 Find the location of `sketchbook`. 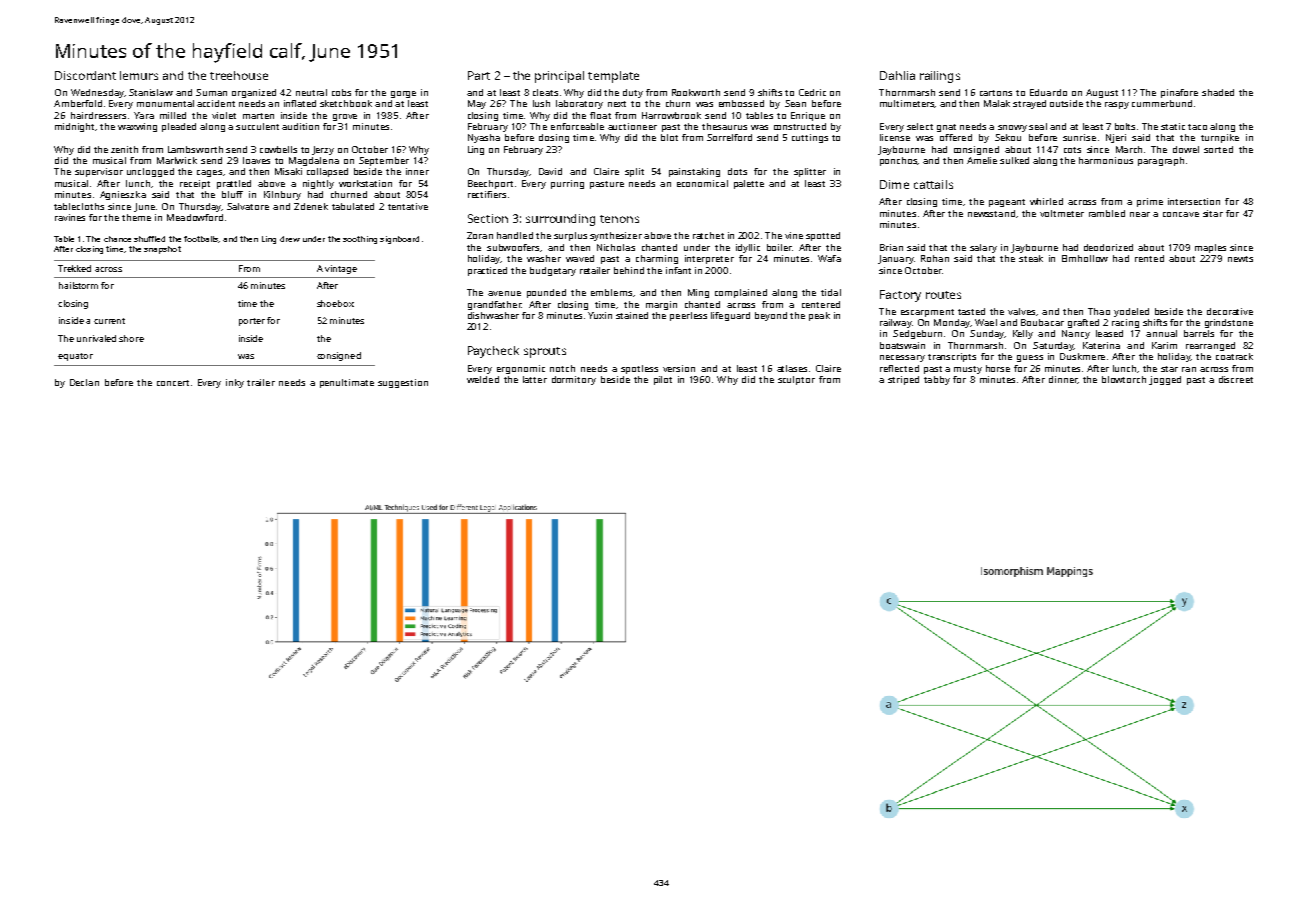

sketchbook is located at coordinates (346, 103).
